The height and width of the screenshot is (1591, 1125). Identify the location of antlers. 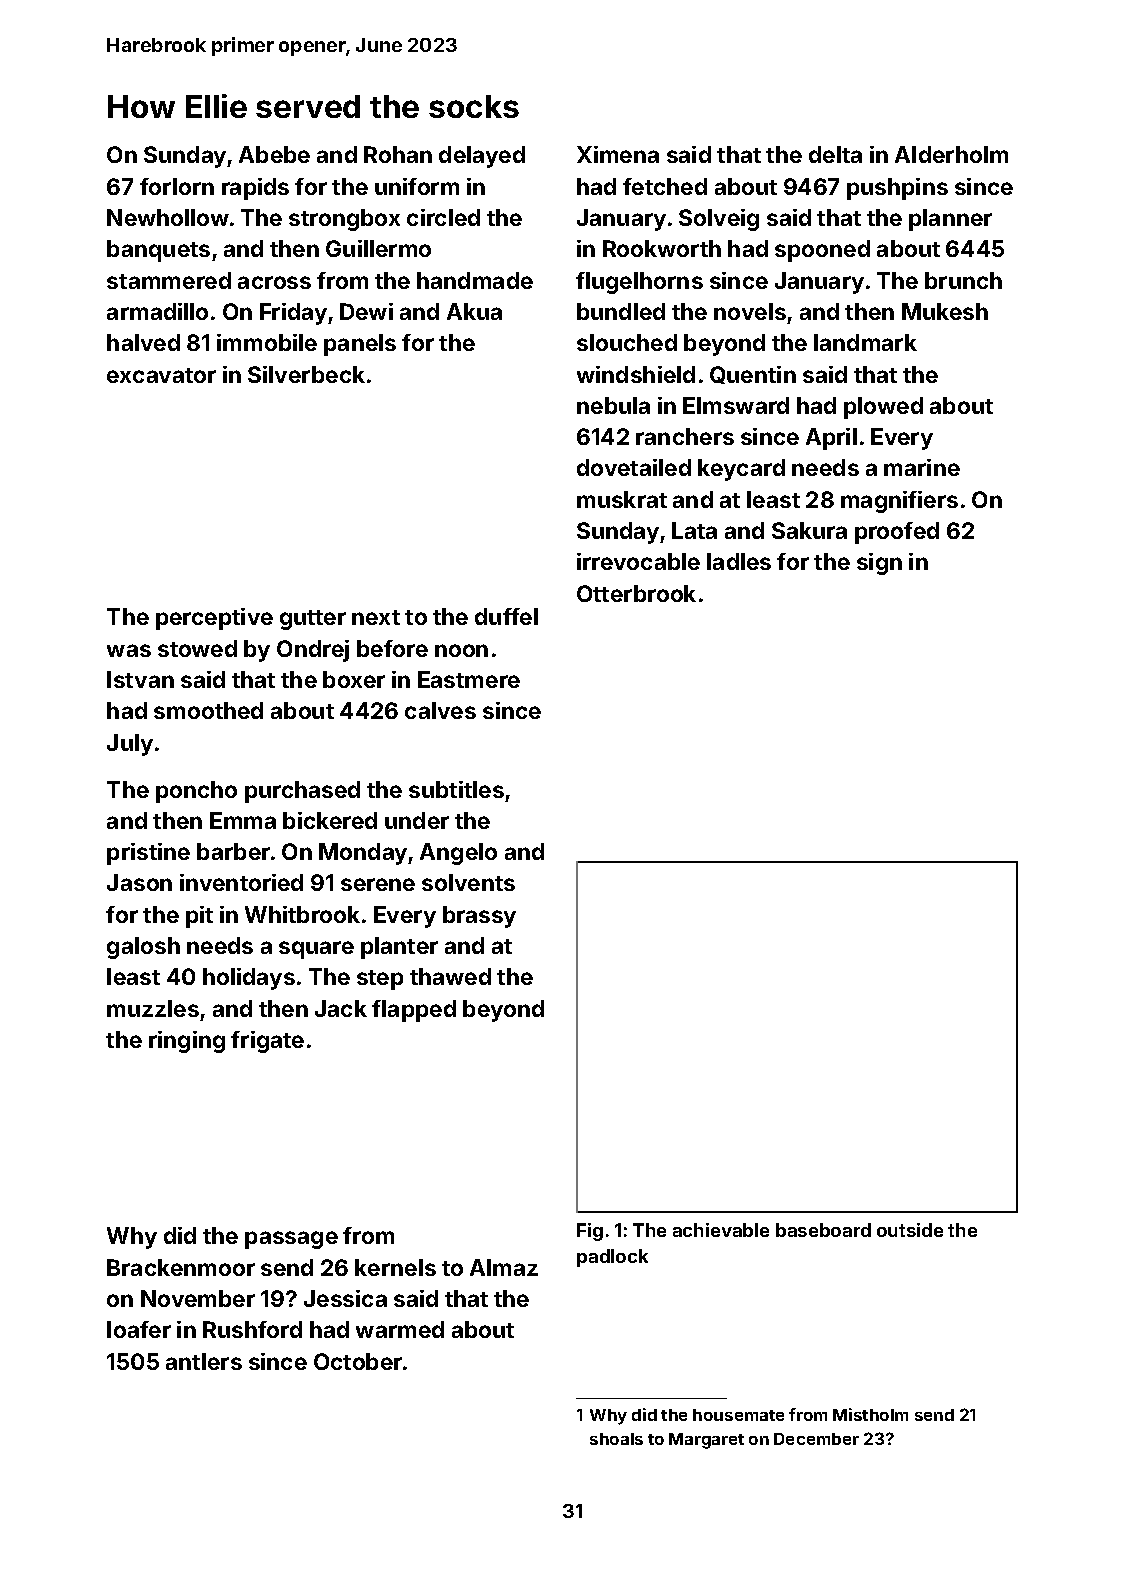
(204, 1361).
